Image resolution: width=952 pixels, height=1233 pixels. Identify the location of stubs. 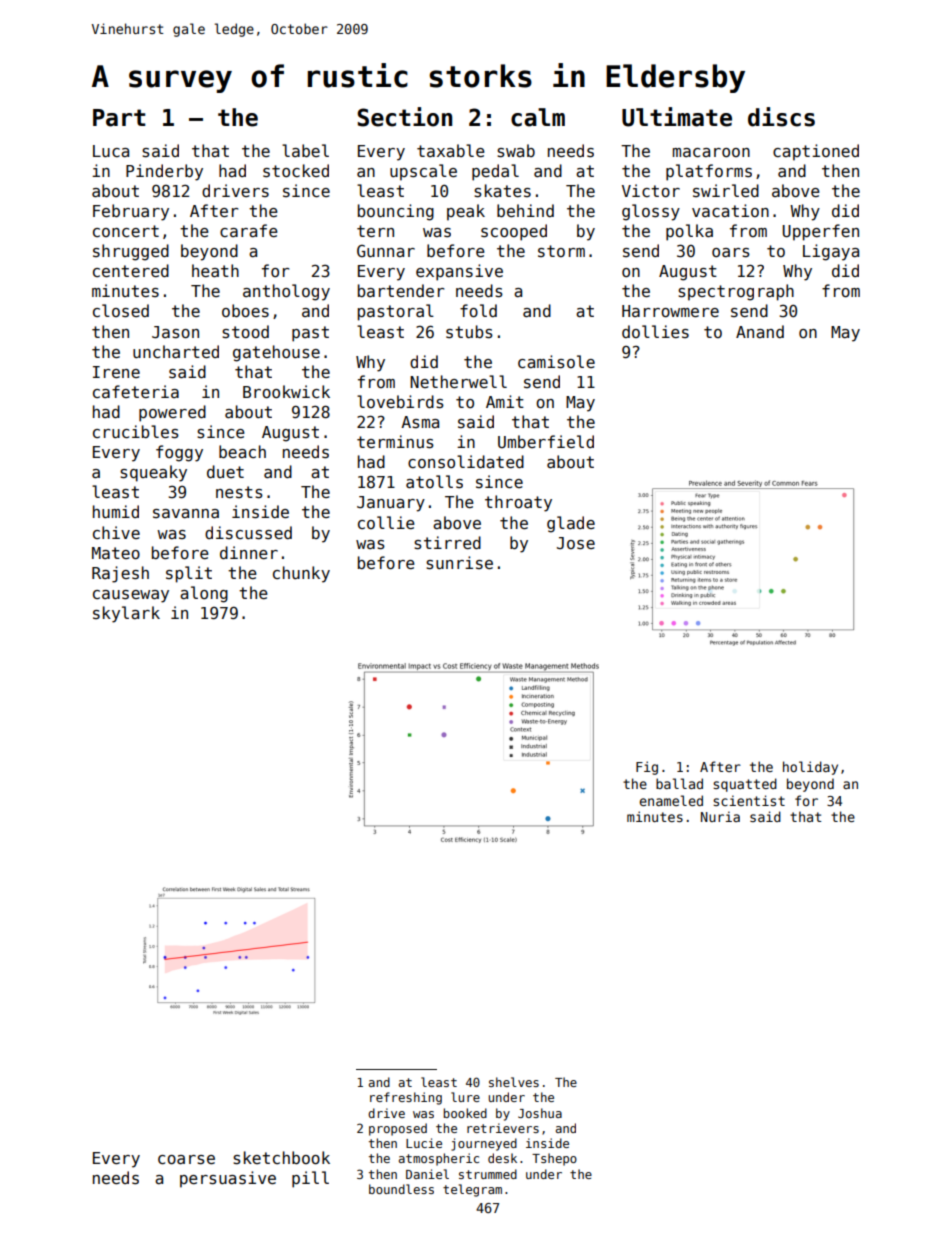
(469, 332).
